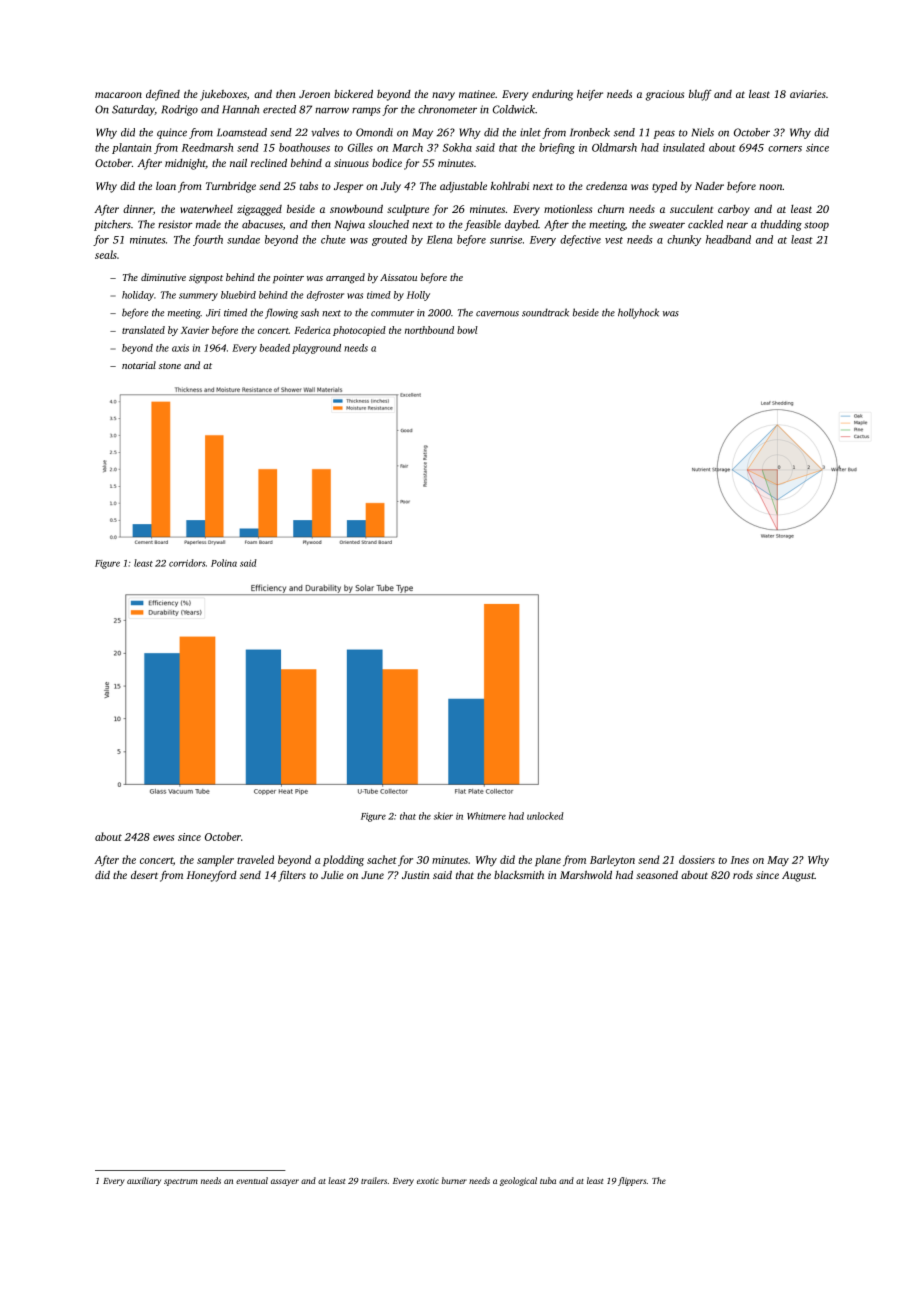 This screenshot has width=924, height=1308. What do you see at coordinates (740, 860) in the screenshot?
I see `Ines` at bounding box center [740, 860].
